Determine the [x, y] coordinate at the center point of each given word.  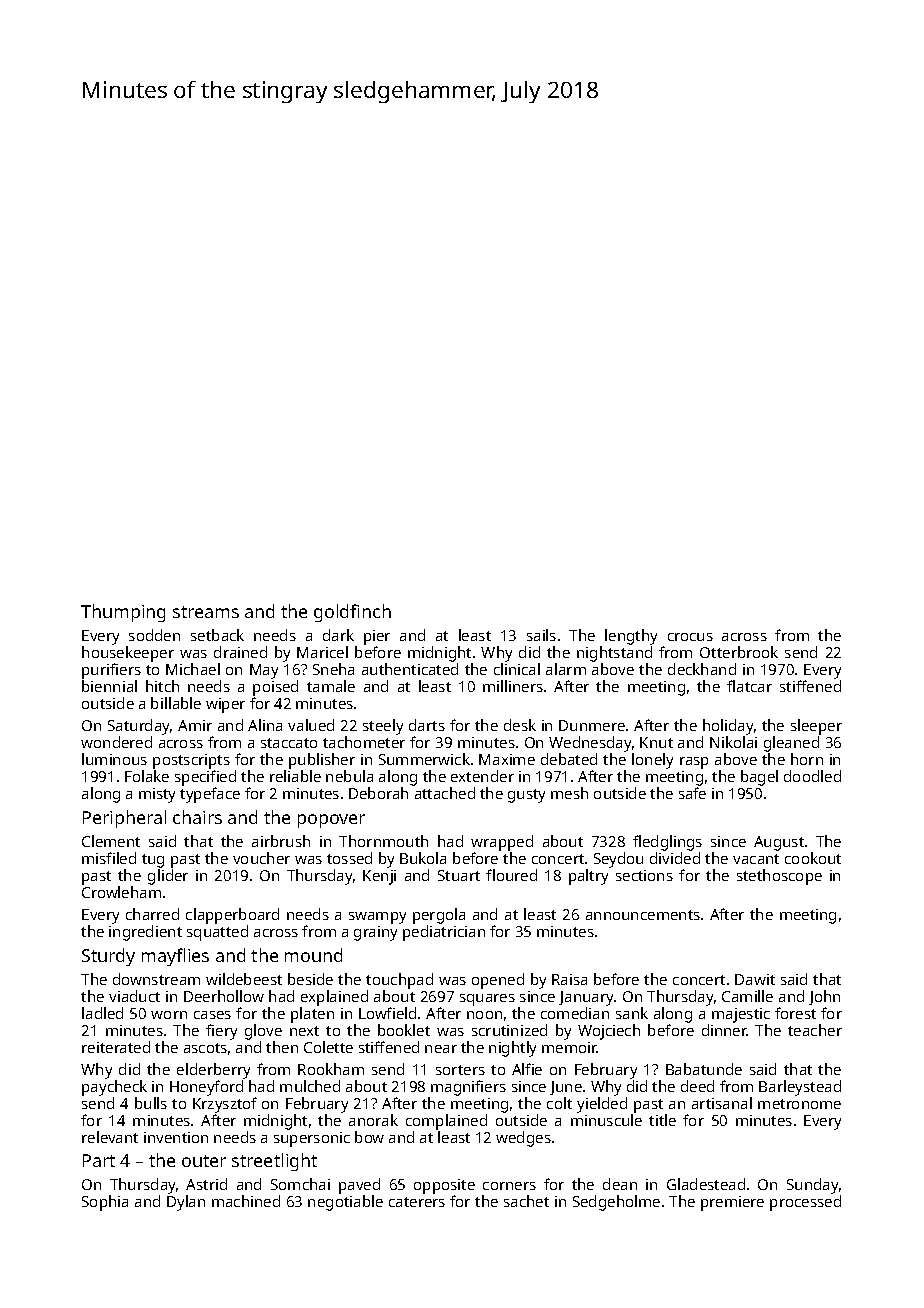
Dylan [186, 1203]
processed [805, 1203]
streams [206, 612]
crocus [690, 637]
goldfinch [352, 613]
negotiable [345, 1203]
